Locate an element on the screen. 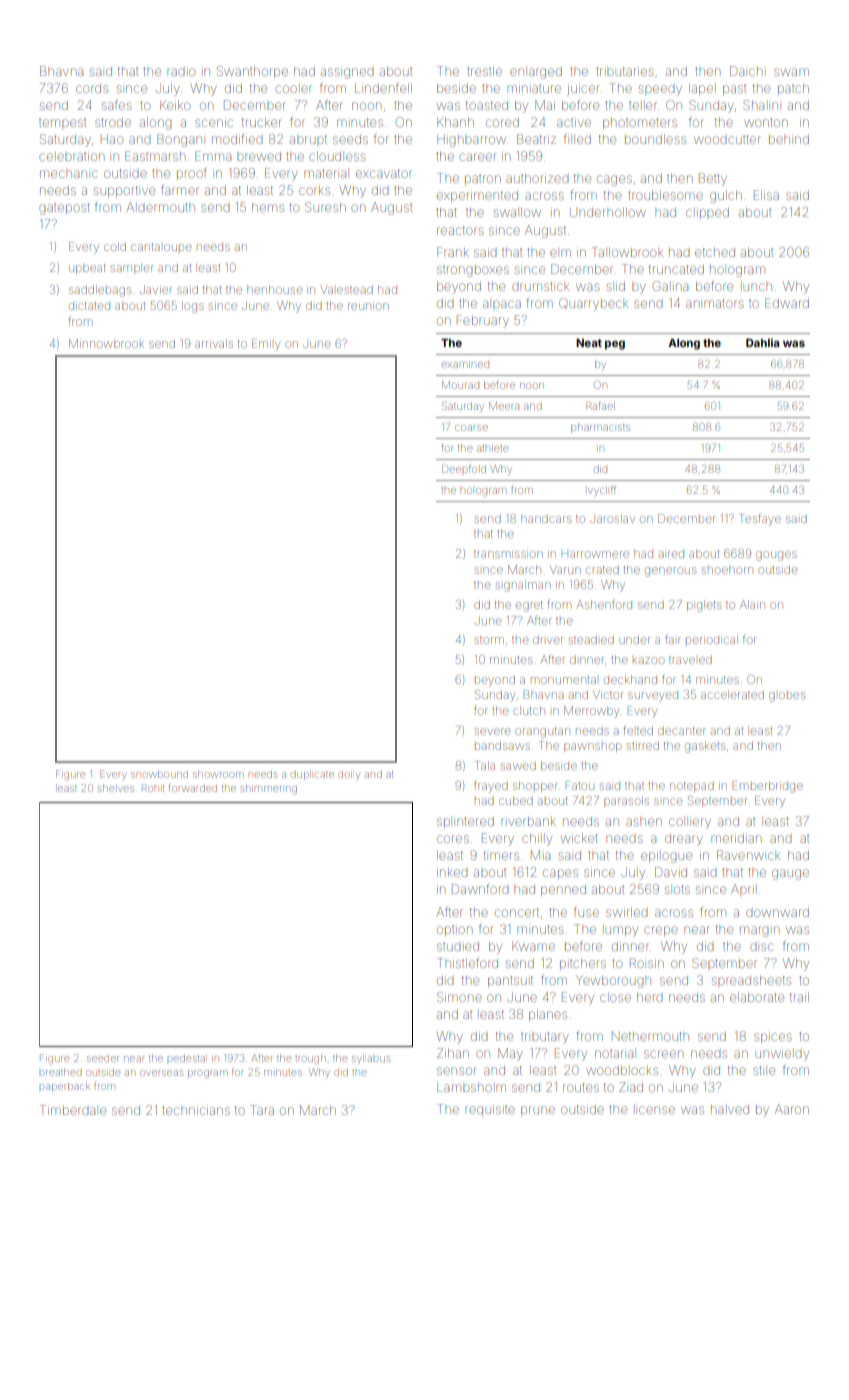 The image size is (849, 1400). assigned is located at coordinates (347, 73).
